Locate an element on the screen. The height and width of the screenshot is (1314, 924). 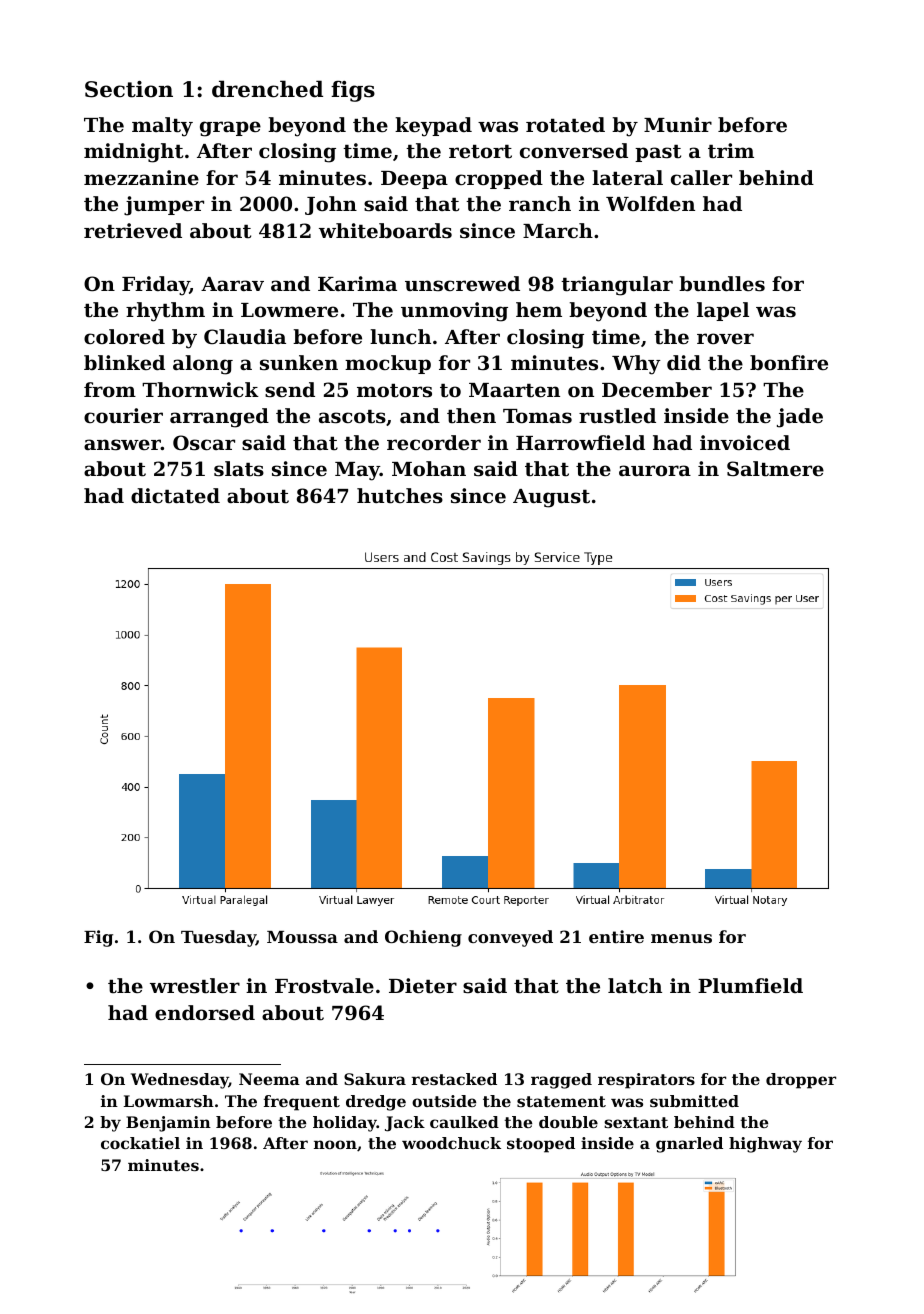
midnight is located at coordinates (133, 153).
